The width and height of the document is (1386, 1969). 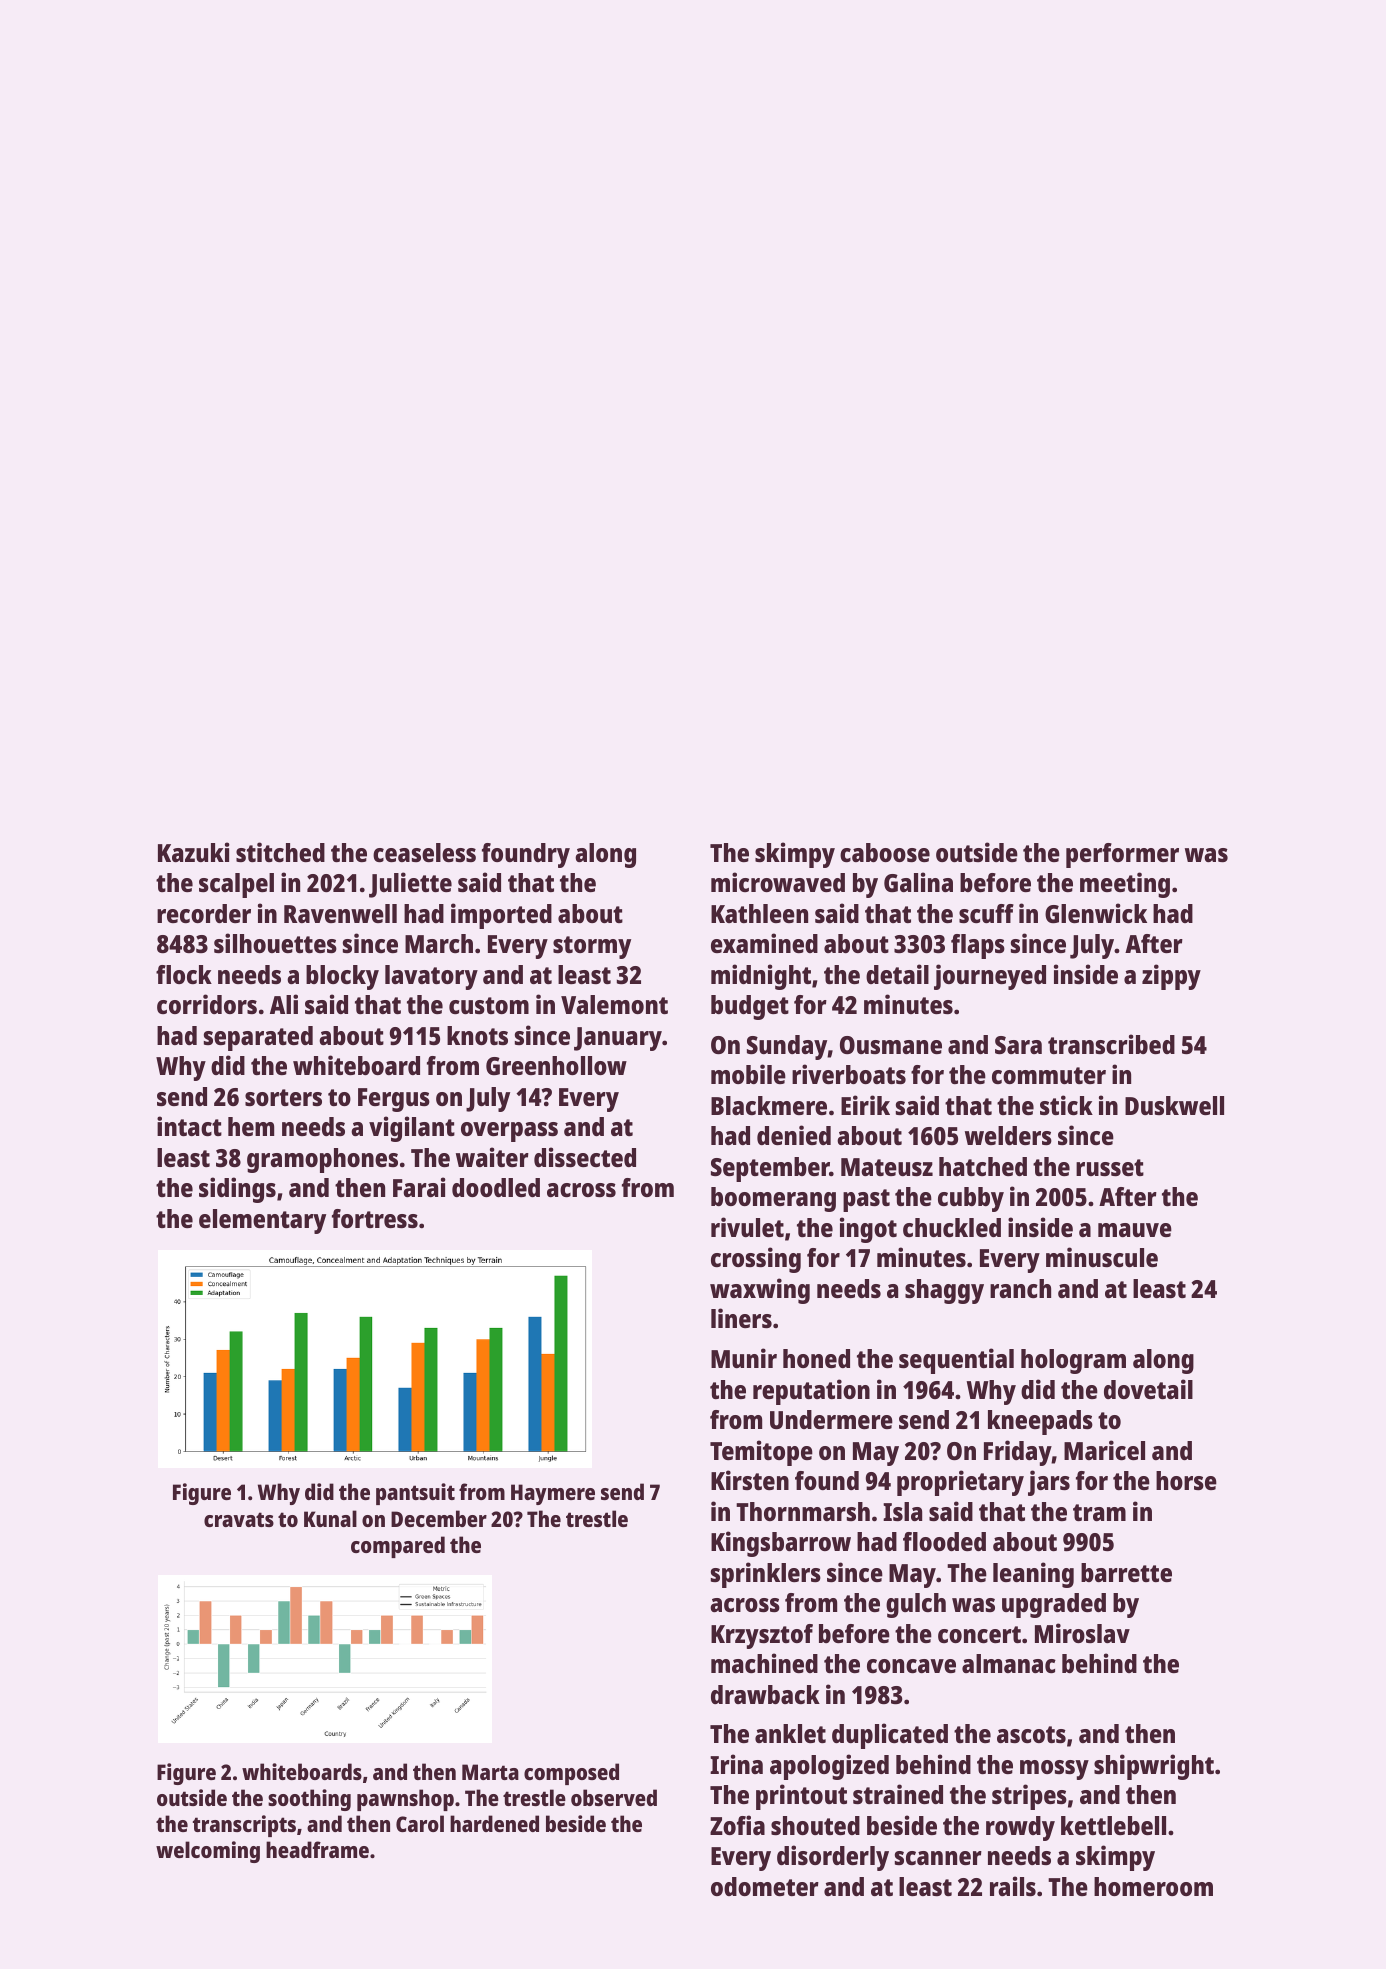 What do you see at coordinates (424, 852) in the document?
I see `ceaseless` at bounding box center [424, 852].
